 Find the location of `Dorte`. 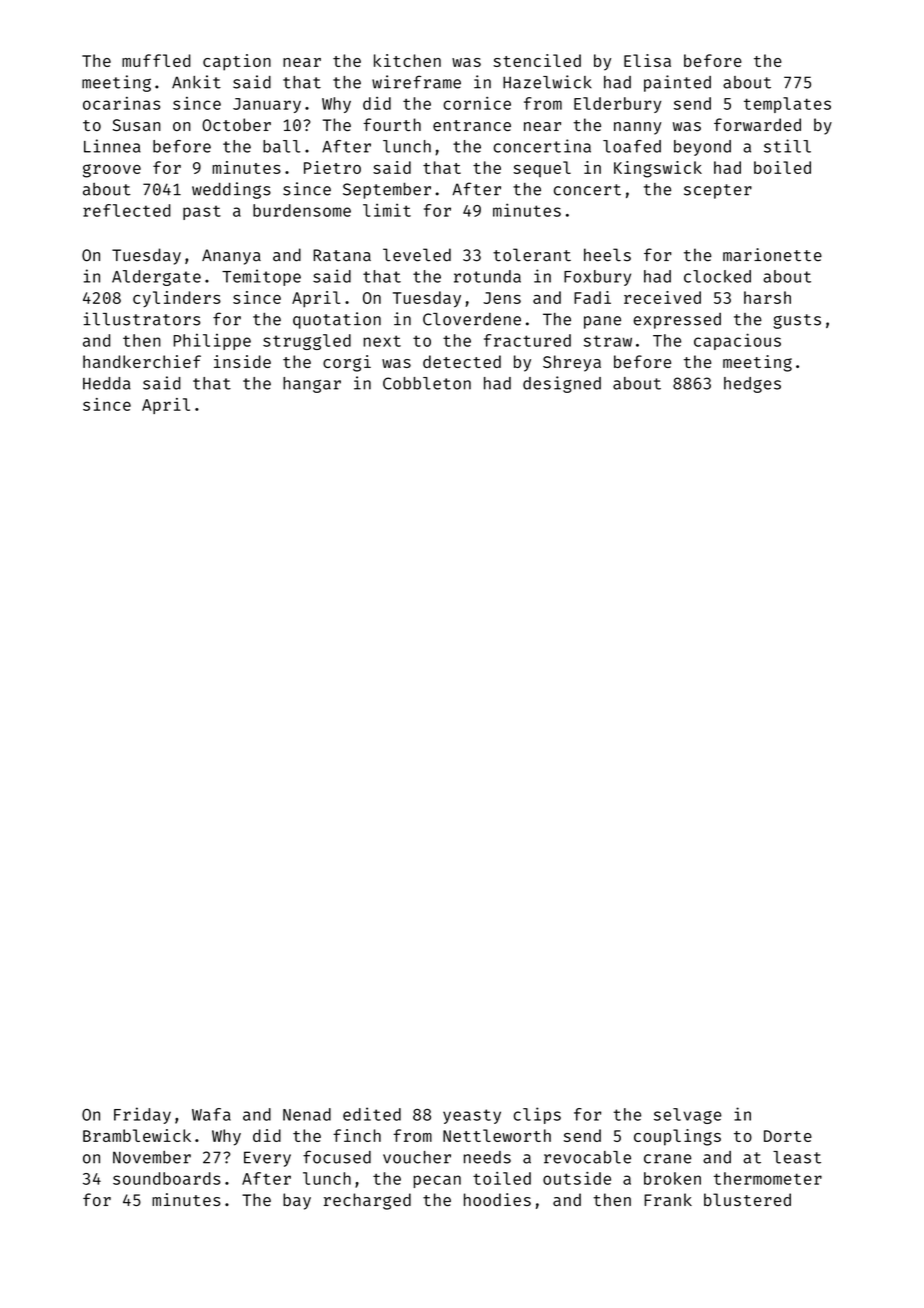

Dorte is located at coordinates (788, 1136).
